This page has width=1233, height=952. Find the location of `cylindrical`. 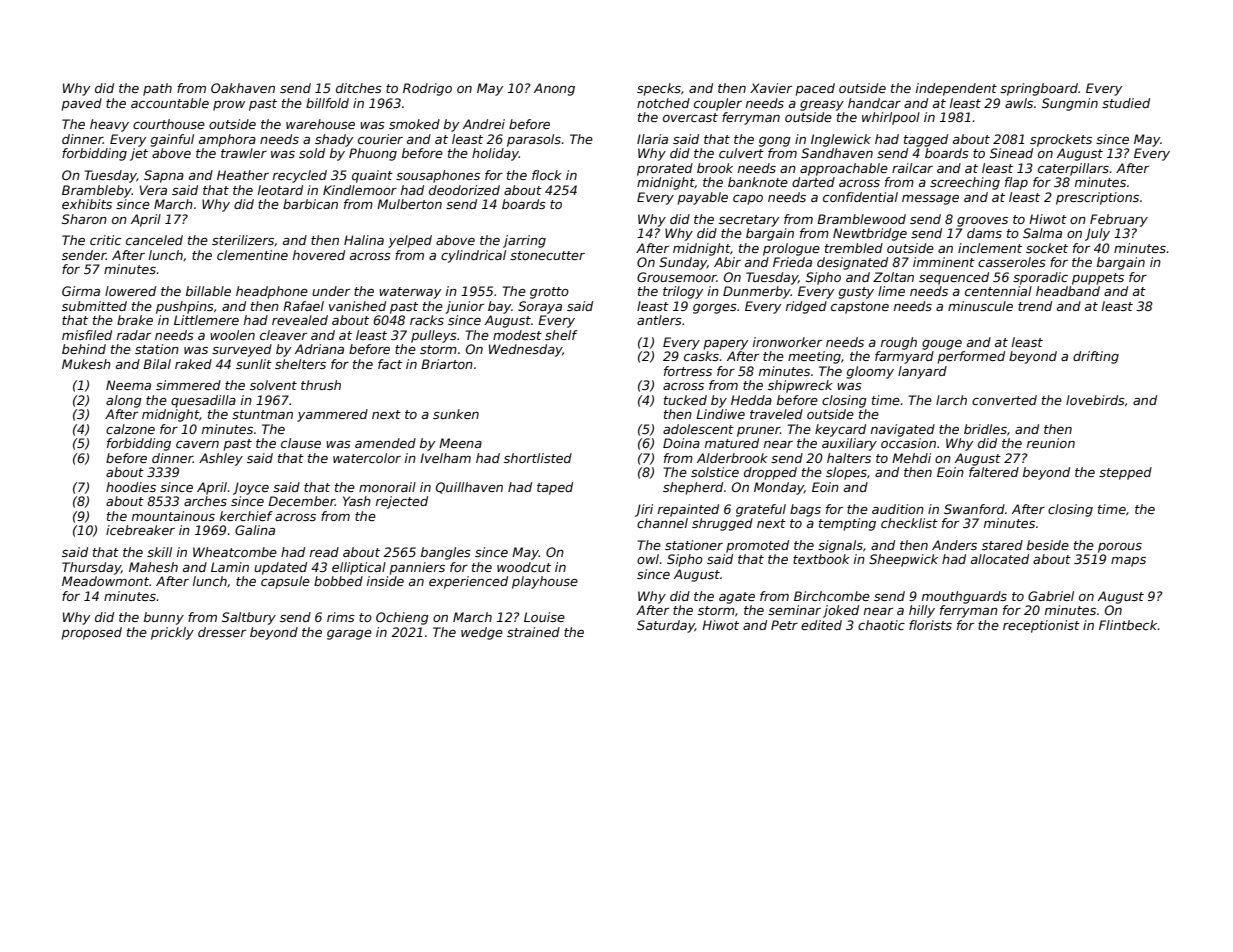

cylindrical is located at coordinates (473, 256).
